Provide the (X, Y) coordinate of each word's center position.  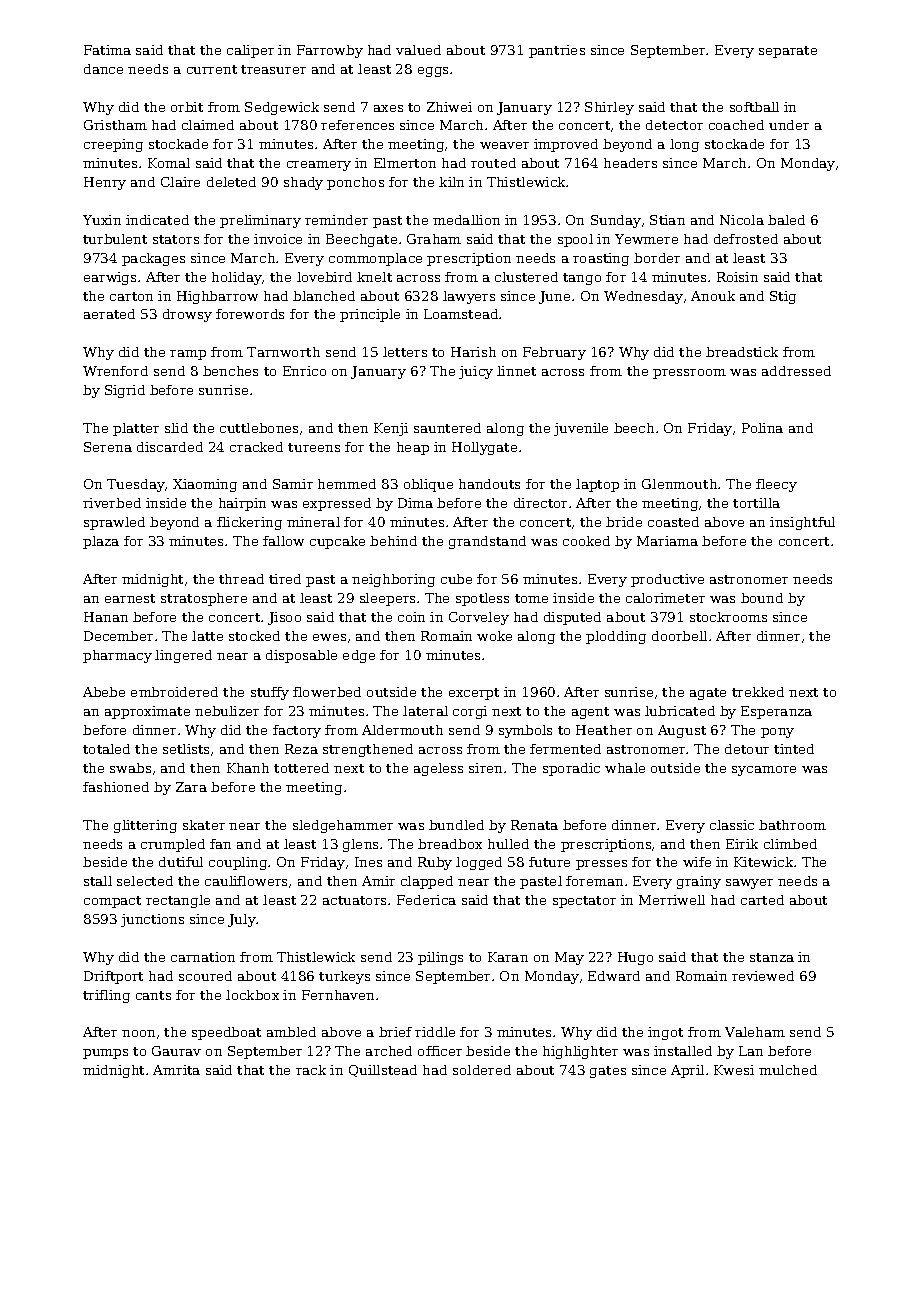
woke (494, 636)
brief (395, 1032)
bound (762, 598)
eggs (433, 72)
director (540, 503)
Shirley (609, 108)
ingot (665, 1033)
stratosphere (204, 599)
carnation (203, 957)
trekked (758, 692)
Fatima (107, 50)
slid (176, 428)
